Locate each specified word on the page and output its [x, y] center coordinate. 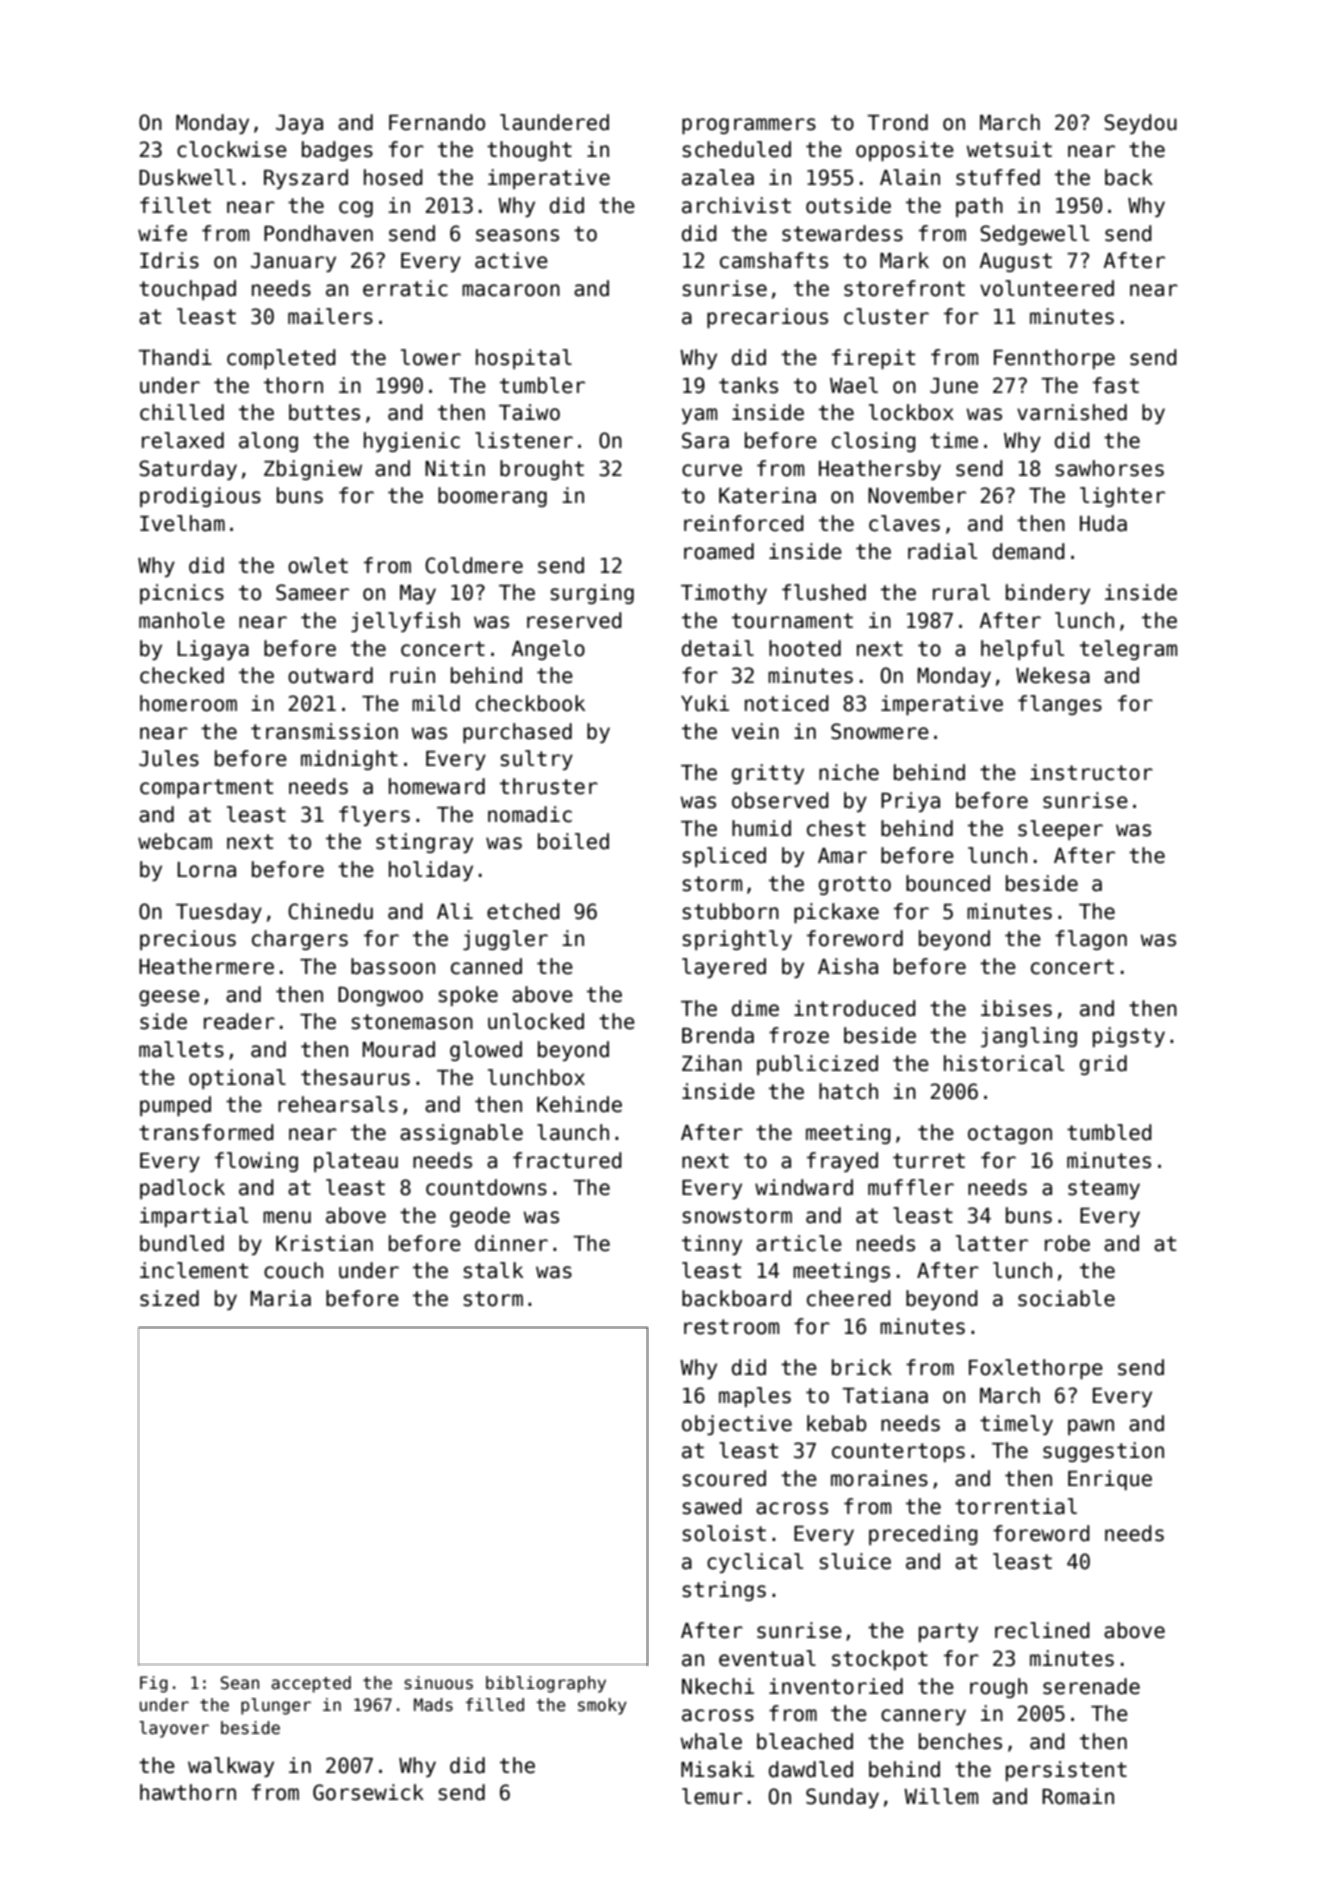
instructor [1091, 772]
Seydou [1140, 124]
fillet [175, 205]
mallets [181, 1049]
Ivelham [182, 523]
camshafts [774, 260]
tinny [712, 1245]
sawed [712, 1506]
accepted [311, 1684]
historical [1004, 1063]
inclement [194, 1270]
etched [523, 911]
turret [929, 1161]
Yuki [705, 703]
